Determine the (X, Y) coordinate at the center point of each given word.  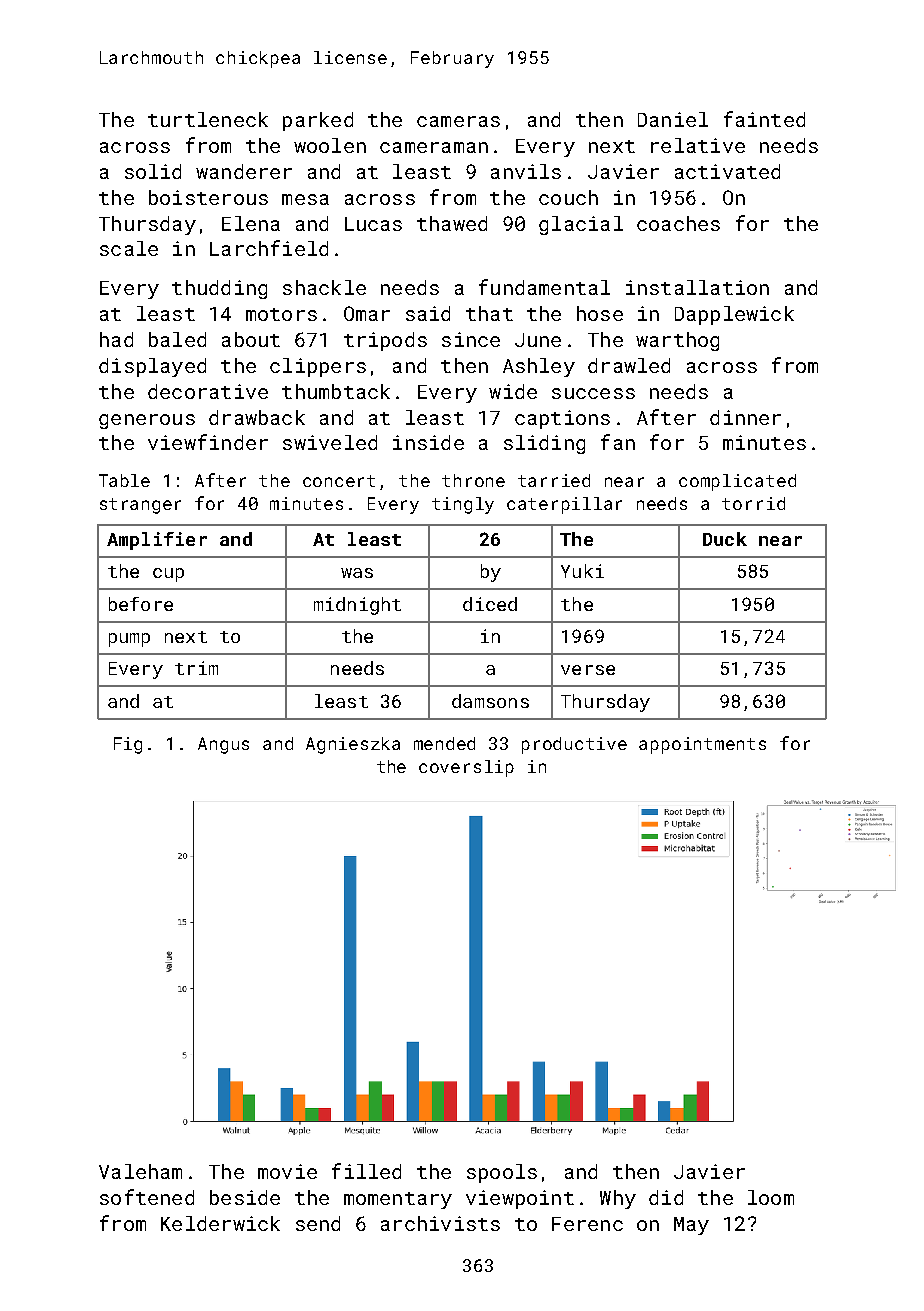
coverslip (466, 768)
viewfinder (208, 442)
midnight (357, 606)
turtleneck (208, 119)
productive (574, 745)
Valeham (140, 1171)
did (666, 1197)
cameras (458, 121)
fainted (764, 119)
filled (366, 1171)
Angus (223, 745)
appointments (702, 745)
